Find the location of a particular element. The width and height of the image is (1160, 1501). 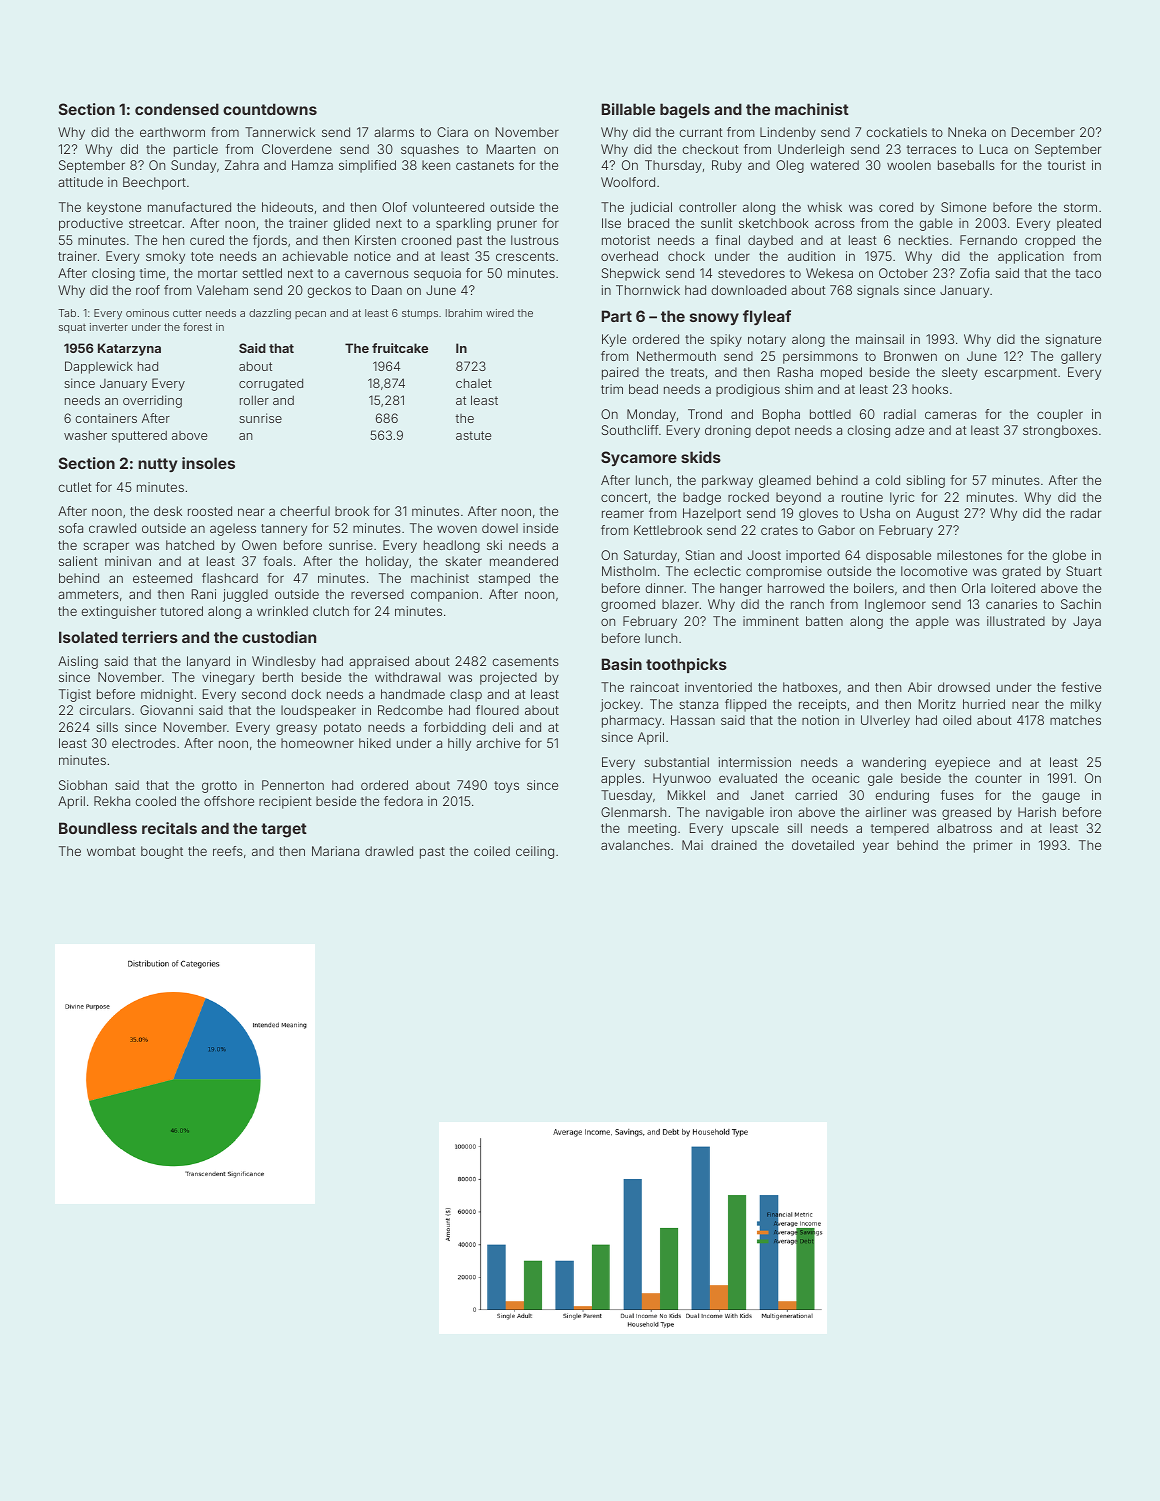

Rekha is located at coordinates (112, 801).
